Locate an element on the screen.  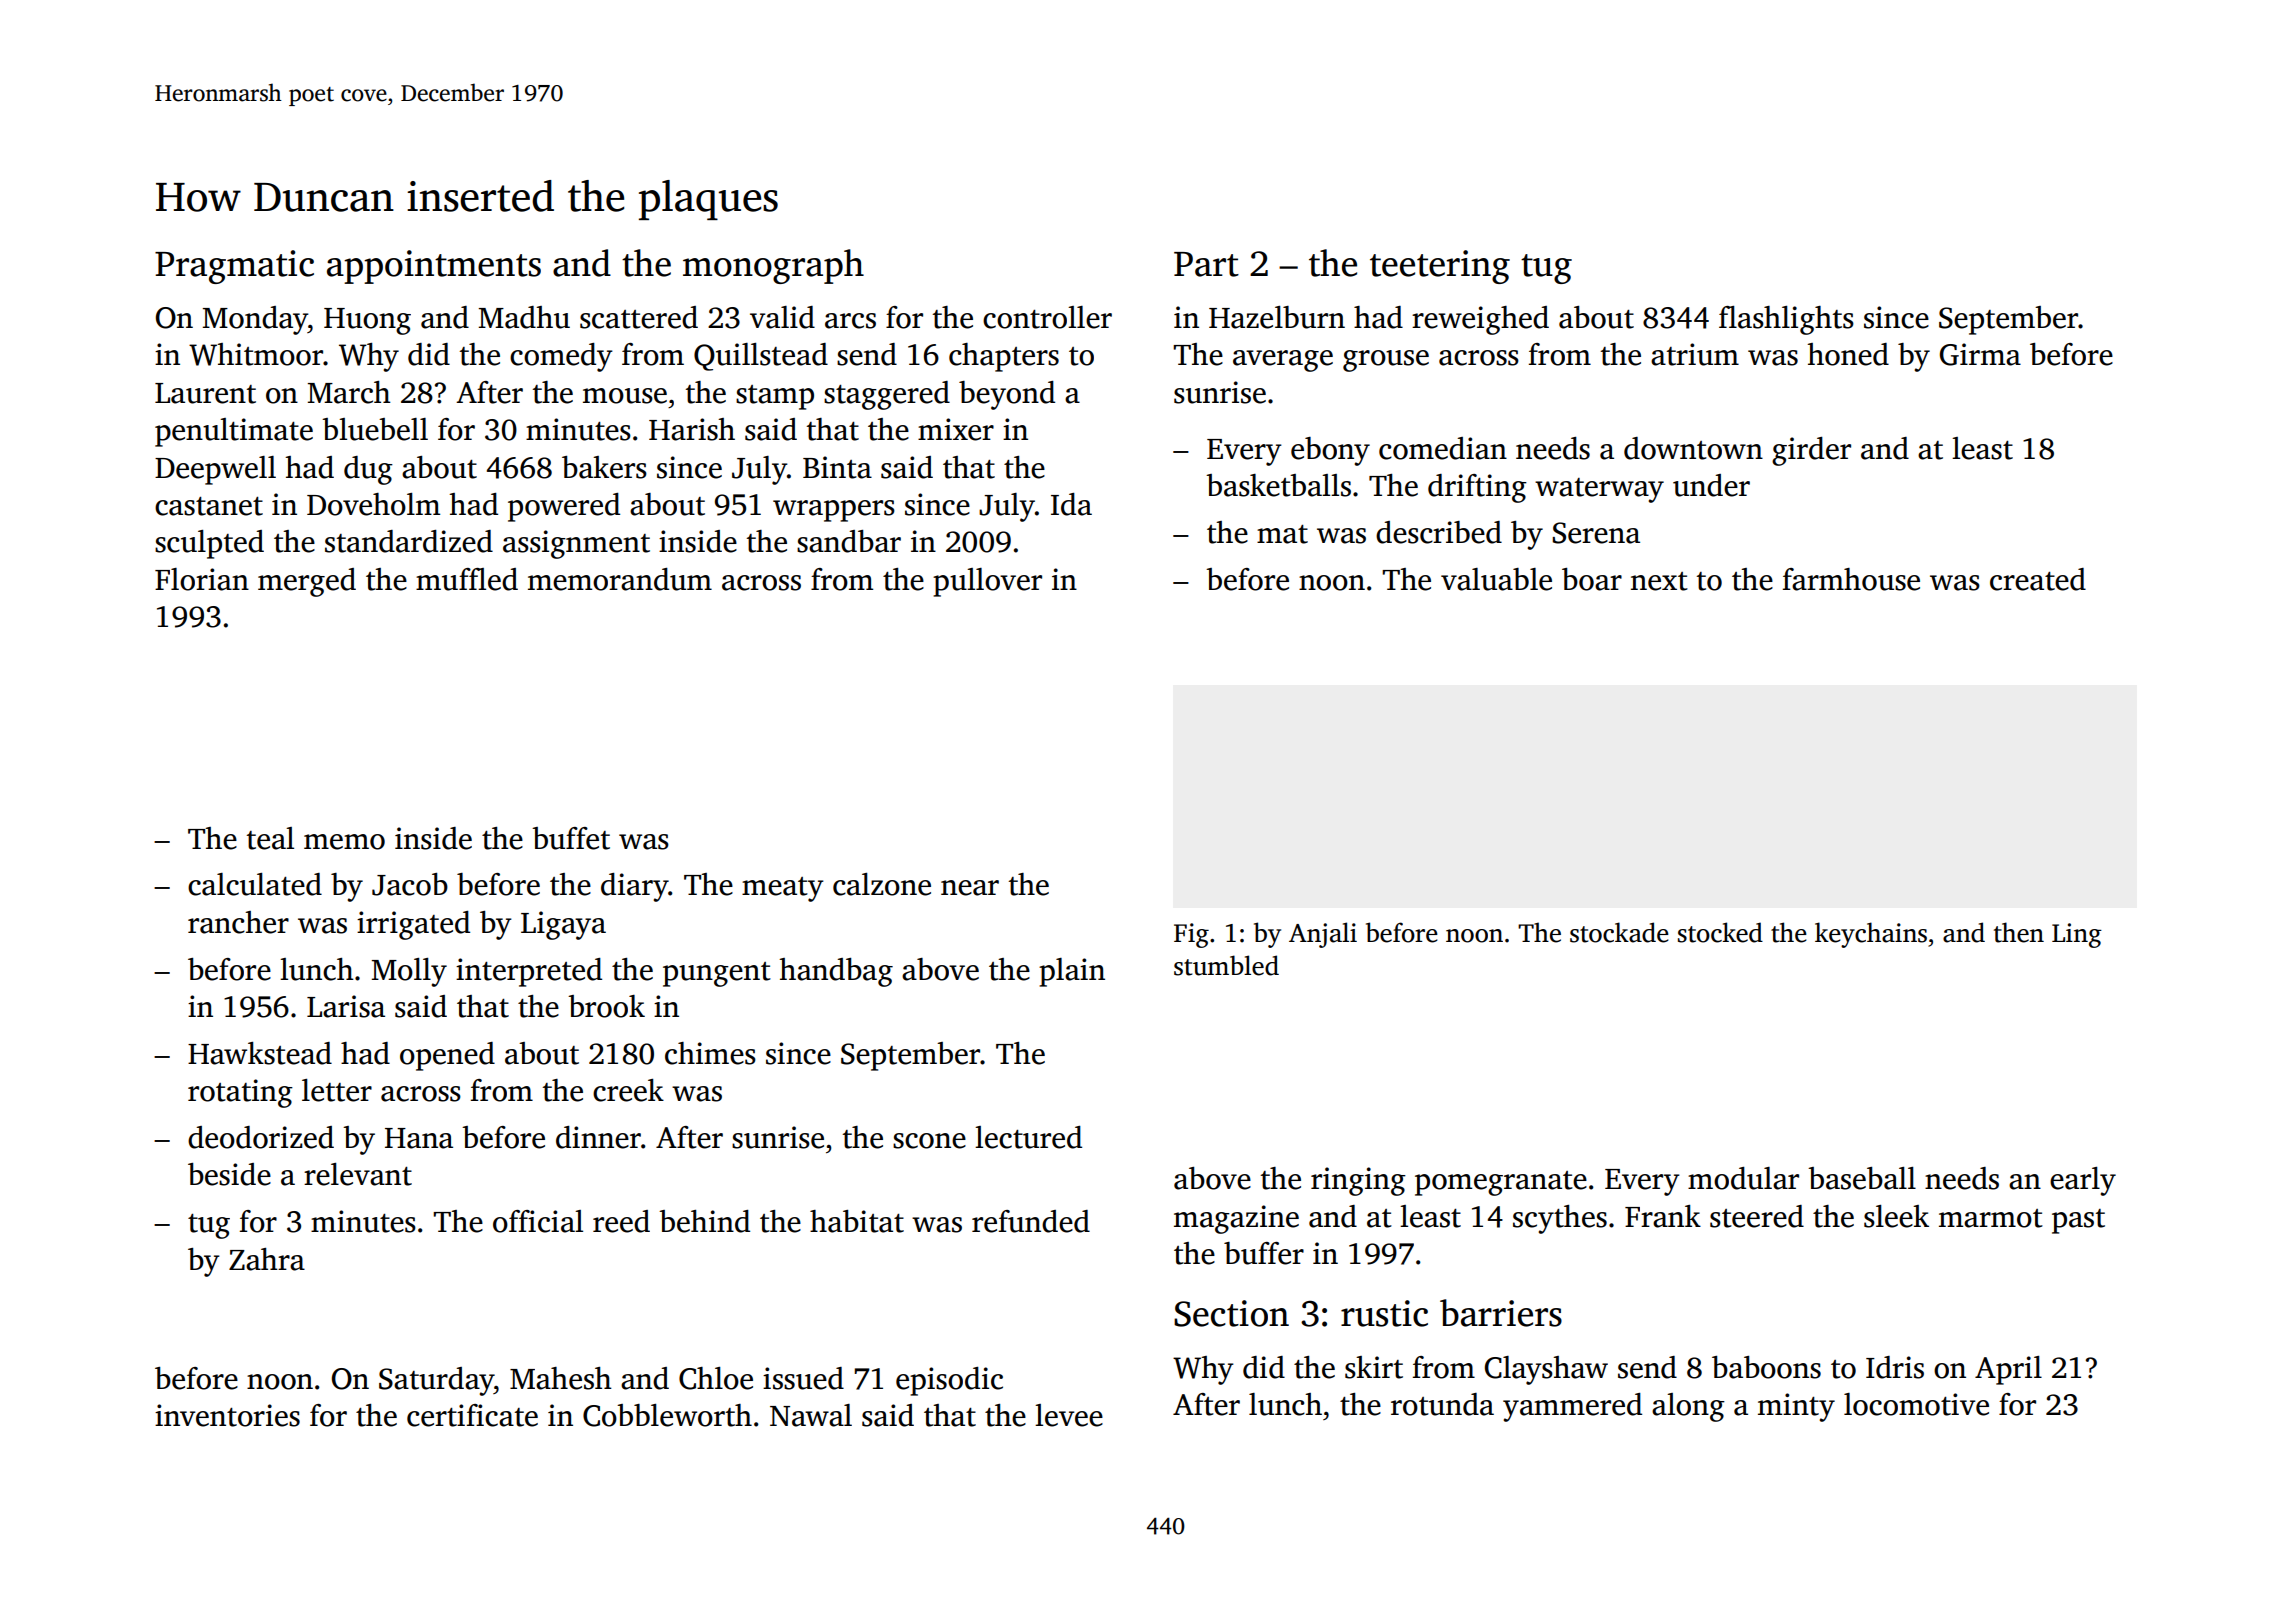
appointments is located at coordinates (434, 267).
